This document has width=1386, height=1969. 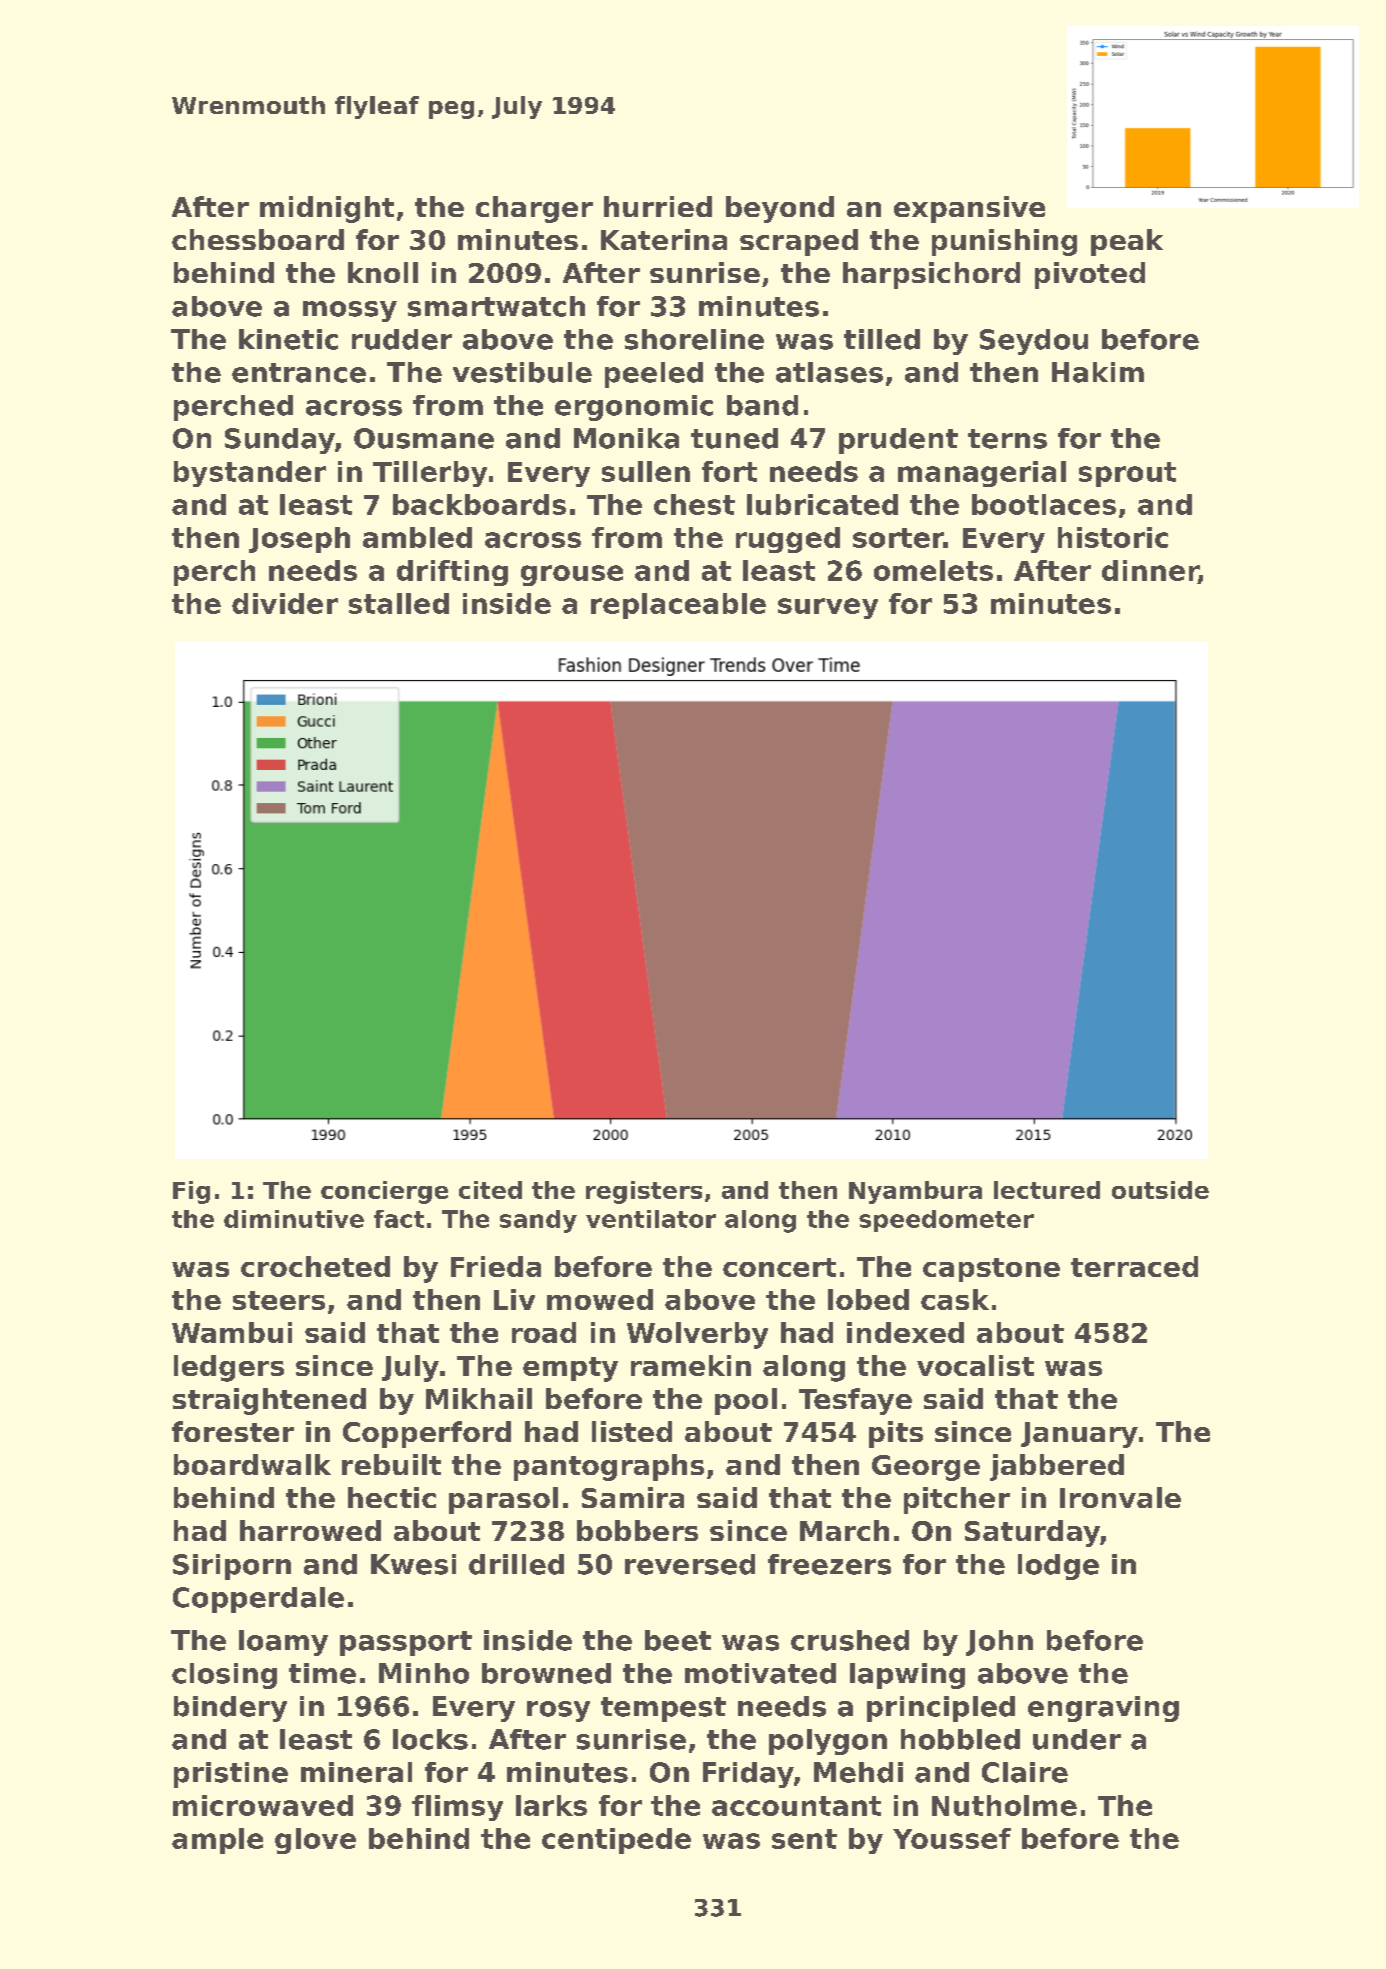 I want to click on rebuilt, so click(x=391, y=1464).
